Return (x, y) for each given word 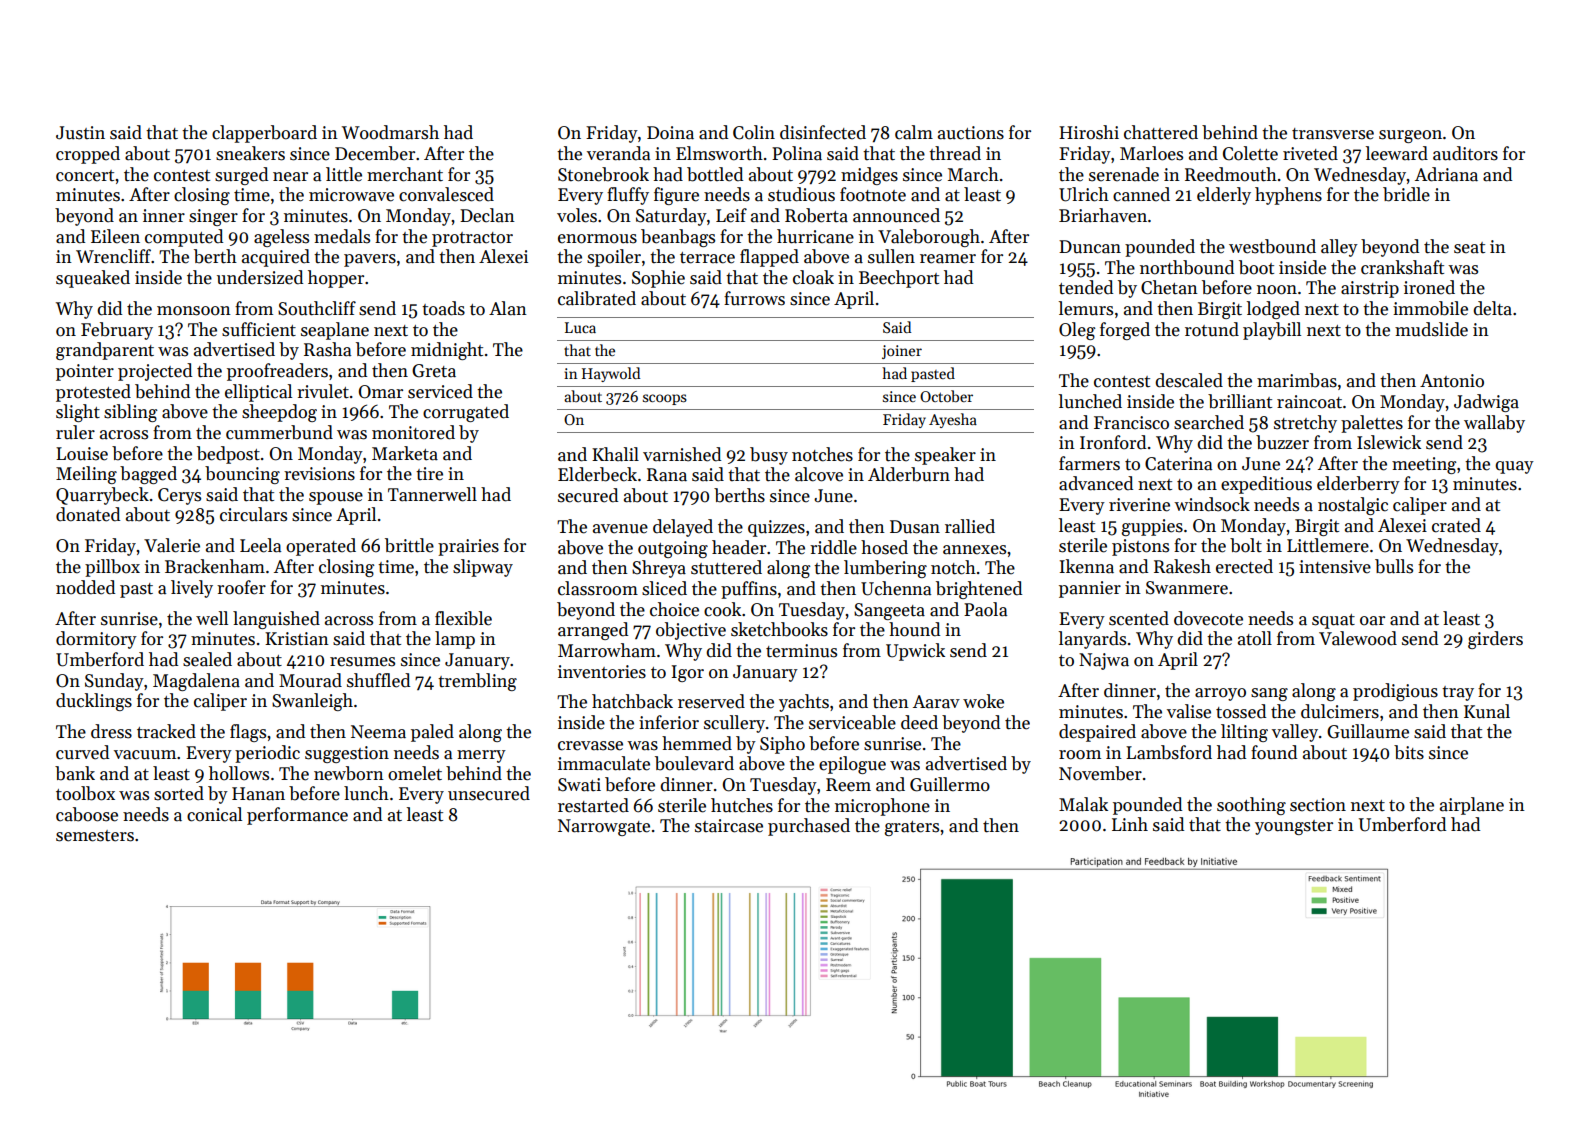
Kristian (297, 639)
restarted (593, 805)
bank (75, 773)
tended (1086, 287)
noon (1277, 290)
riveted (1310, 153)
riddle (833, 547)
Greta (434, 371)
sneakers (250, 153)
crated (1456, 525)
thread (955, 153)
